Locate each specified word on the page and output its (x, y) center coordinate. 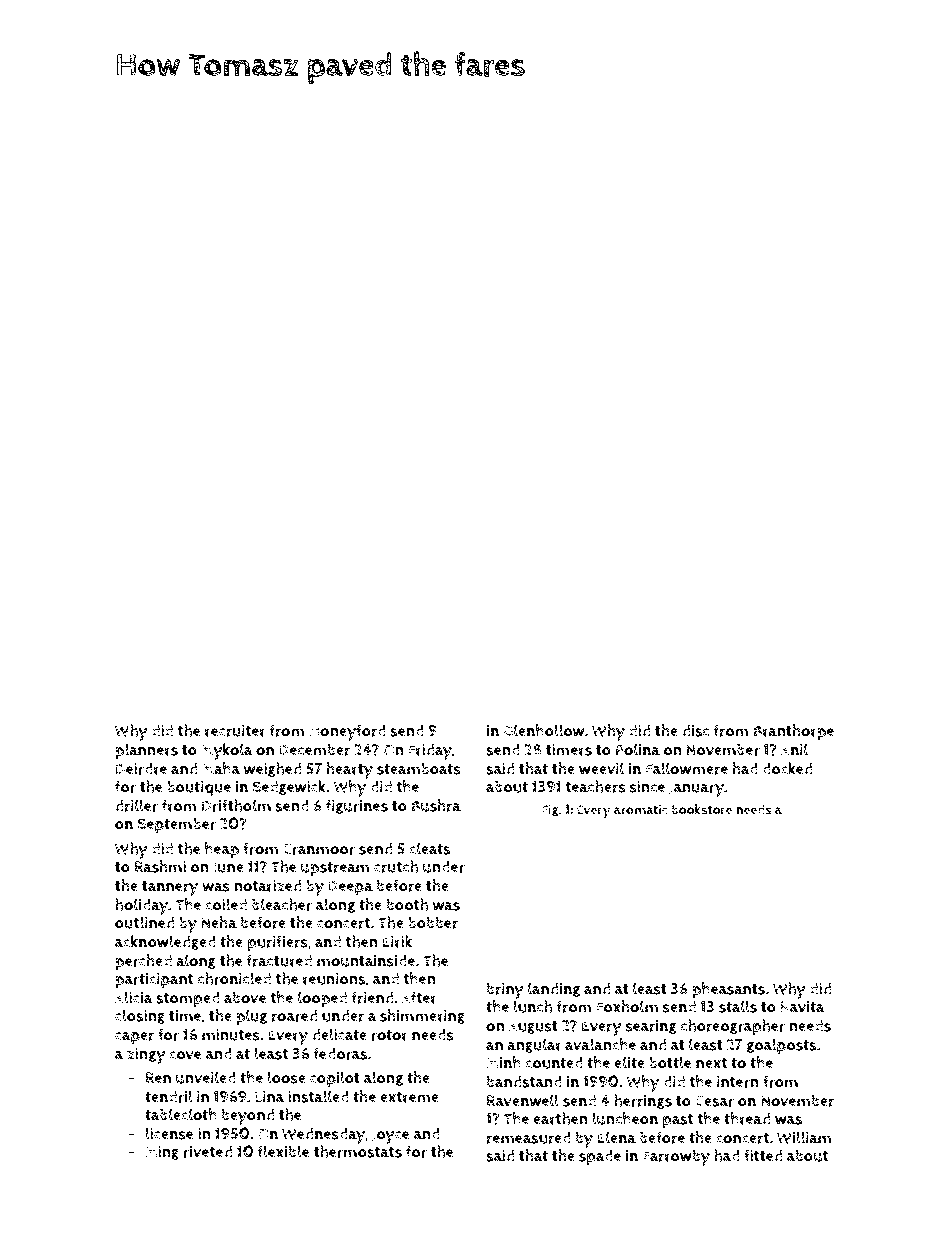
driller (136, 805)
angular (534, 1045)
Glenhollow (544, 730)
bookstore (702, 809)
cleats (429, 848)
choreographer (733, 1027)
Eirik (397, 941)
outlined (144, 922)
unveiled (206, 1077)
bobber (433, 923)
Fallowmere (687, 768)
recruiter (235, 731)
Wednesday (323, 1135)
